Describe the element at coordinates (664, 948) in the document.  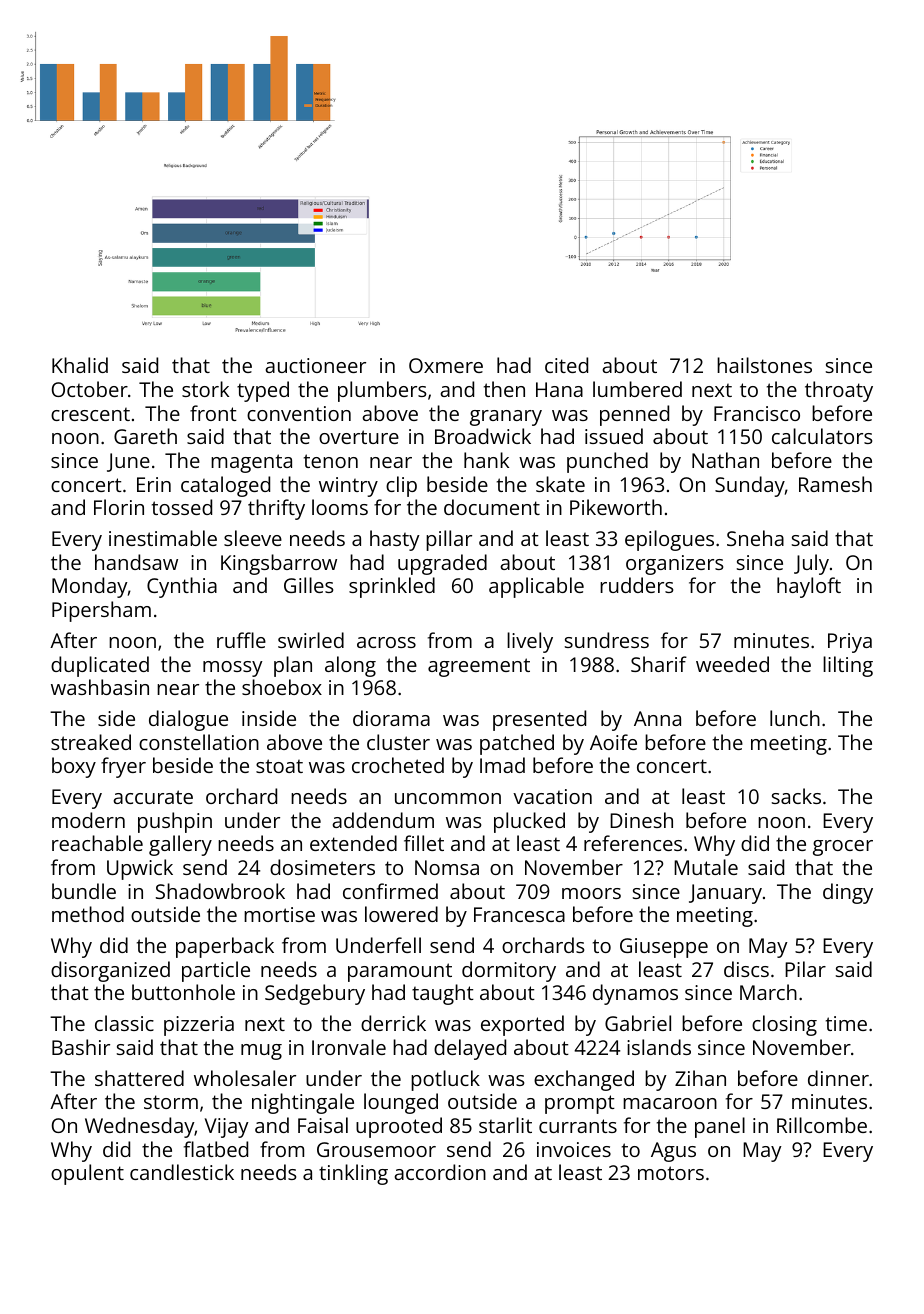
I see `Giuseppe` at that location.
